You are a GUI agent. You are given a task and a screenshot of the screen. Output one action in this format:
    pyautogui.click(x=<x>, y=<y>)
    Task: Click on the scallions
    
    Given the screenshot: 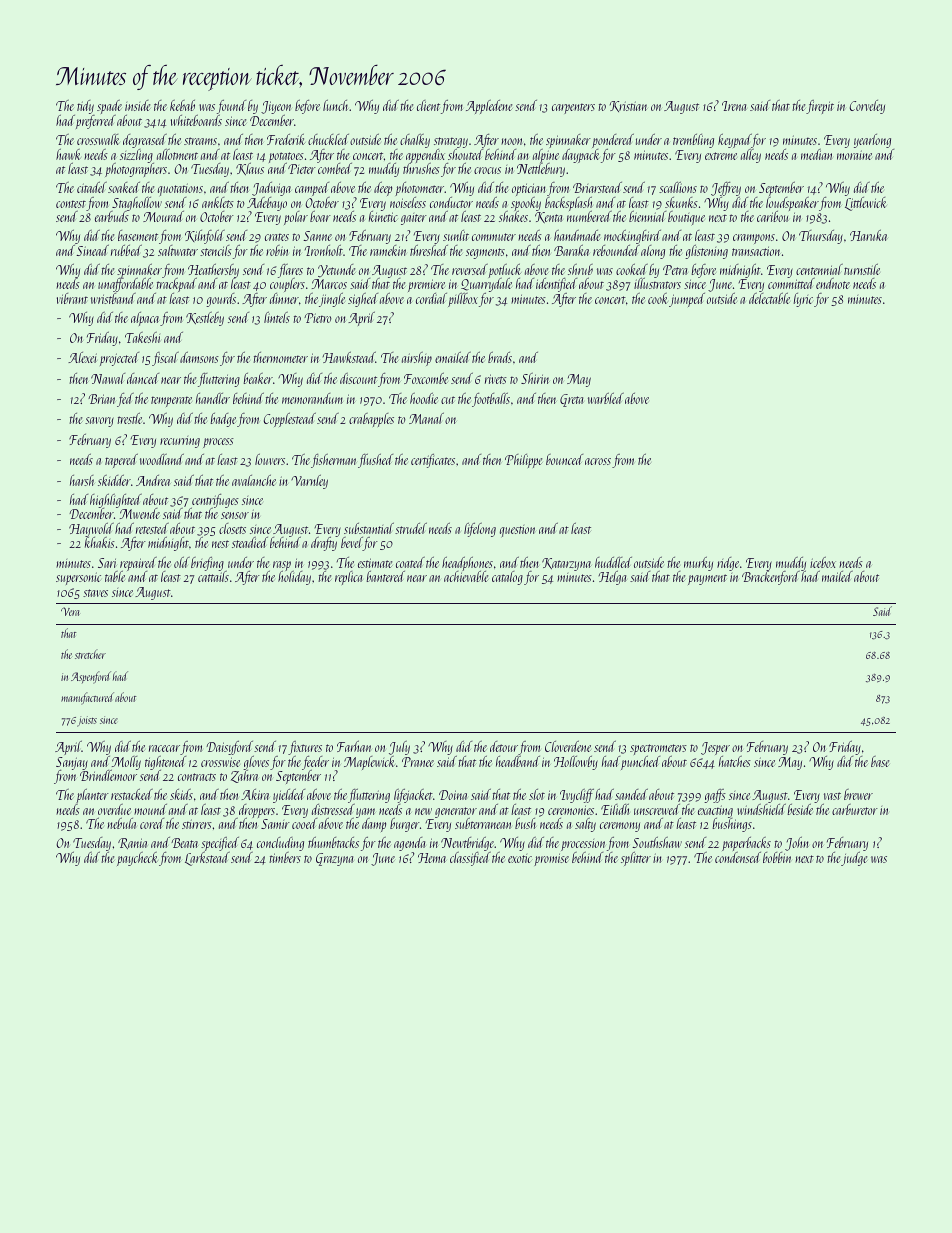 What is the action you would take?
    pyautogui.click(x=678, y=187)
